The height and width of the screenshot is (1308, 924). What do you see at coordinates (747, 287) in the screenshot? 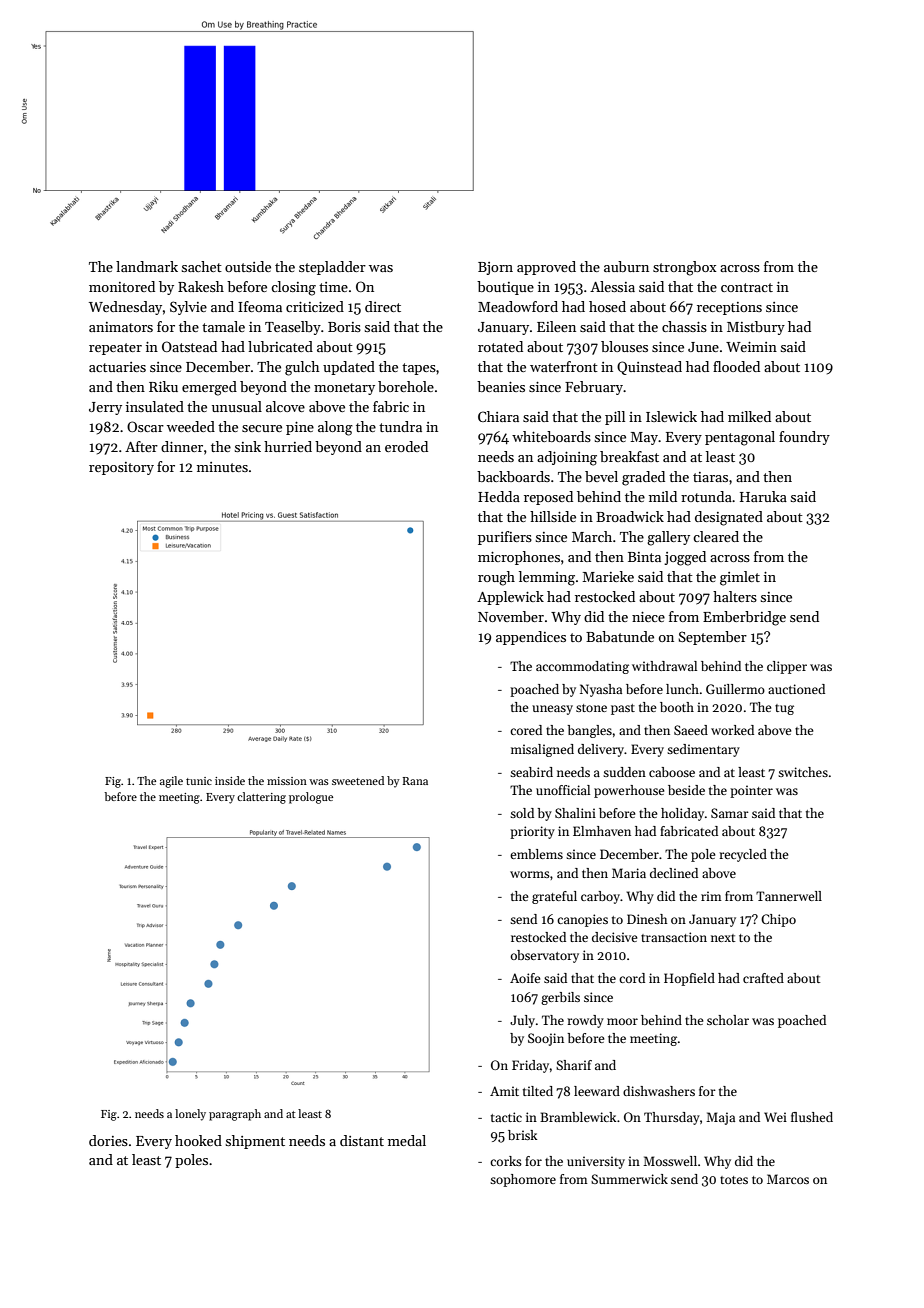
I see `contract` at bounding box center [747, 287].
